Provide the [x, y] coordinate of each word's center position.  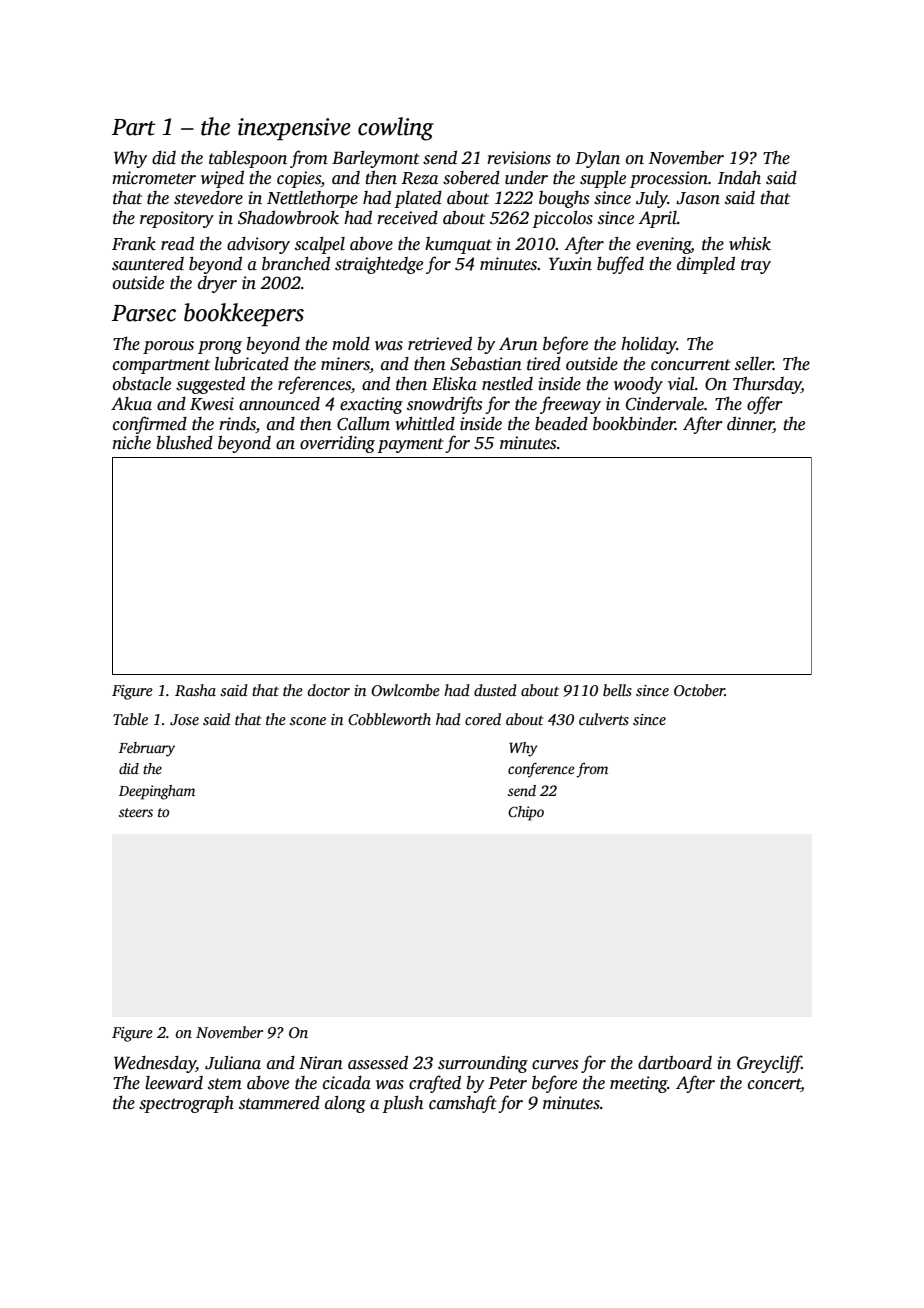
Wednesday [155, 1064]
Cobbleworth [389, 719]
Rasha [195, 690]
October [699, 690]
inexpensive [294, 129]
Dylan [597, 159]
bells [617, 690]
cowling [396, 129]
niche [131, 443]
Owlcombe [405, 690]
